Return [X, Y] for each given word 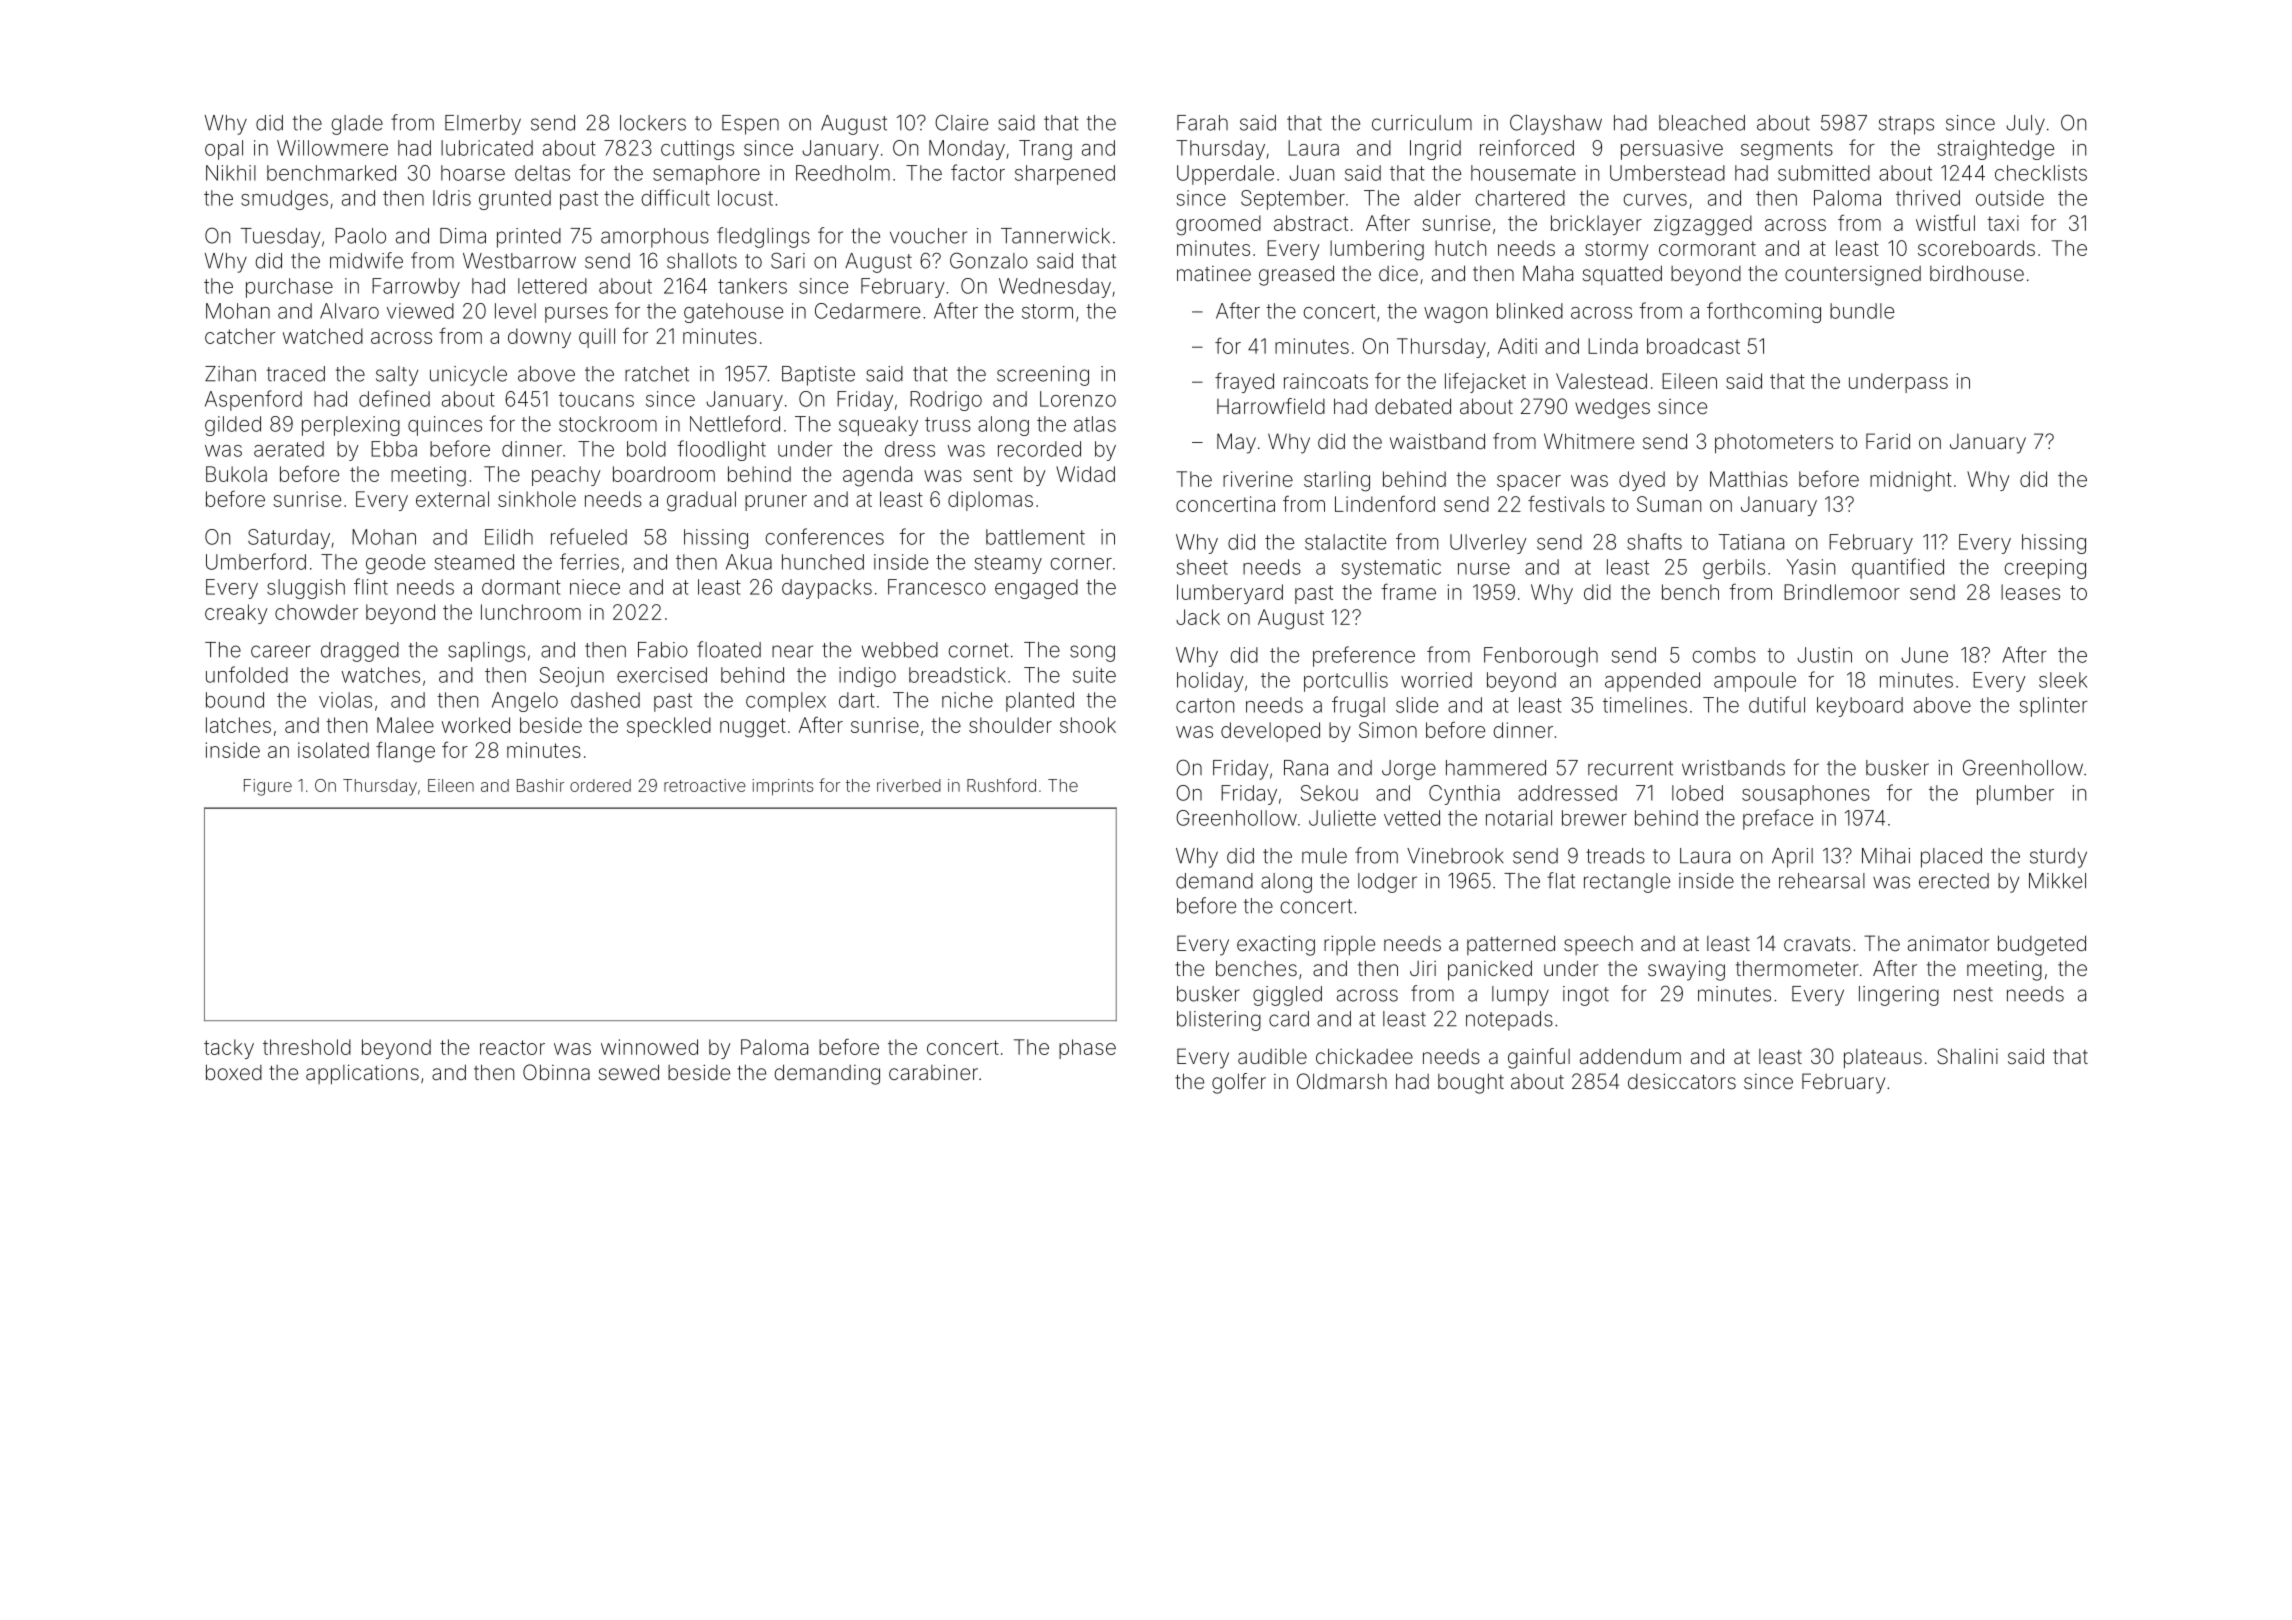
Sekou [1329, 793]
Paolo [360, 236]
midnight [1911, 481]
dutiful [1777, 704]
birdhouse [1977, 273]
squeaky [878, 426]
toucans [596, 399]
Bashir [540, 785]
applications [362, 1074]
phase [1087, 1049]
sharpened [1065, 175]
